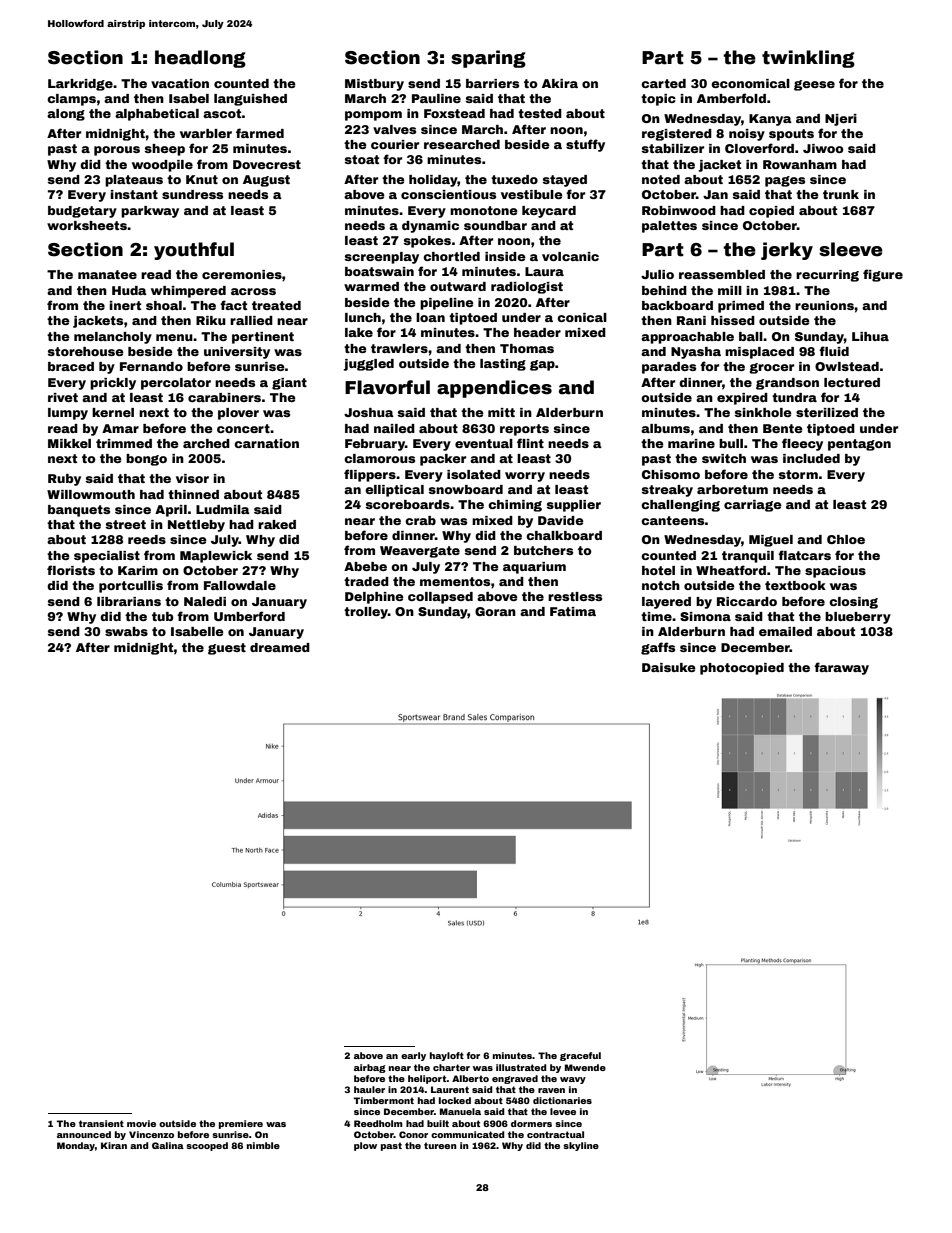  I want to click on trimmed, so click(124, 443).
